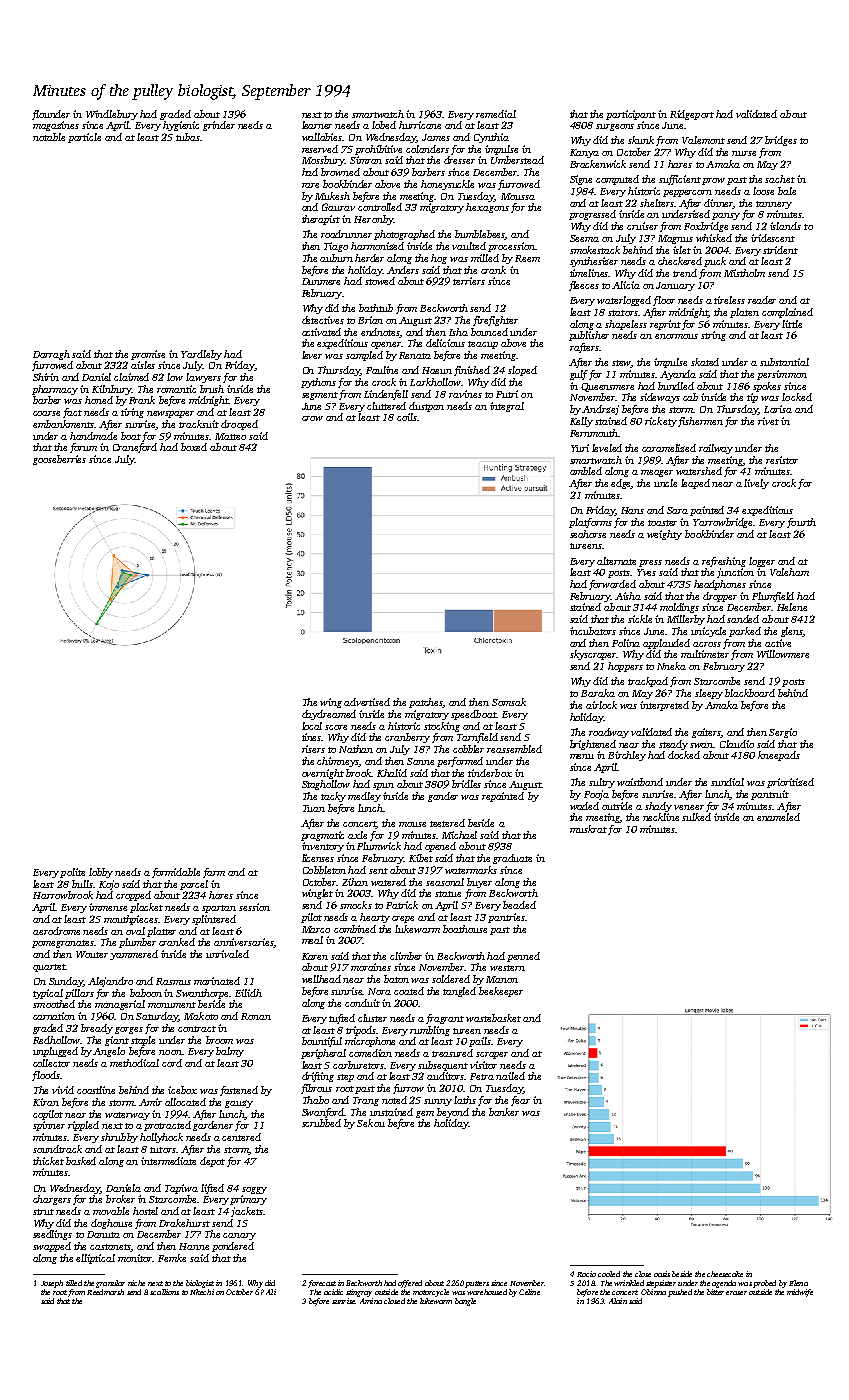 Image resolution: width=849 pixels, height=1400 pixels. I want to click on Alain, so click(618, 1301).
